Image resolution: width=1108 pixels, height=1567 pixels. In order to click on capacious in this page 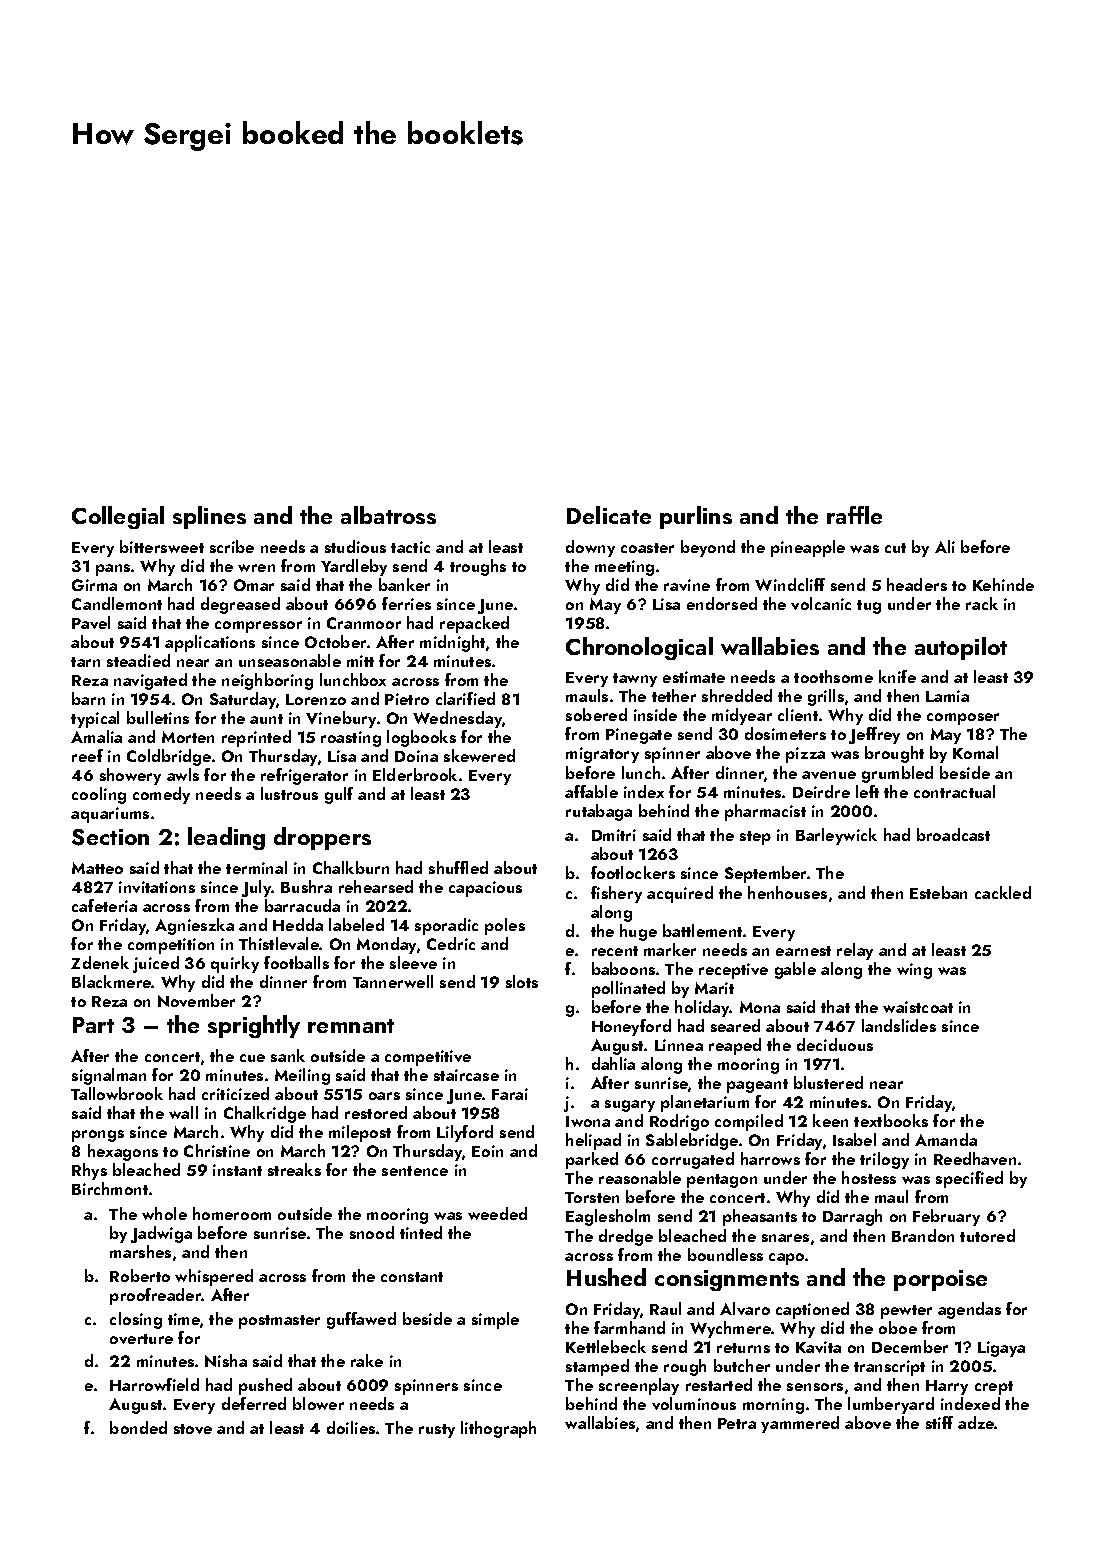, I will do `click(485, 889)`.
